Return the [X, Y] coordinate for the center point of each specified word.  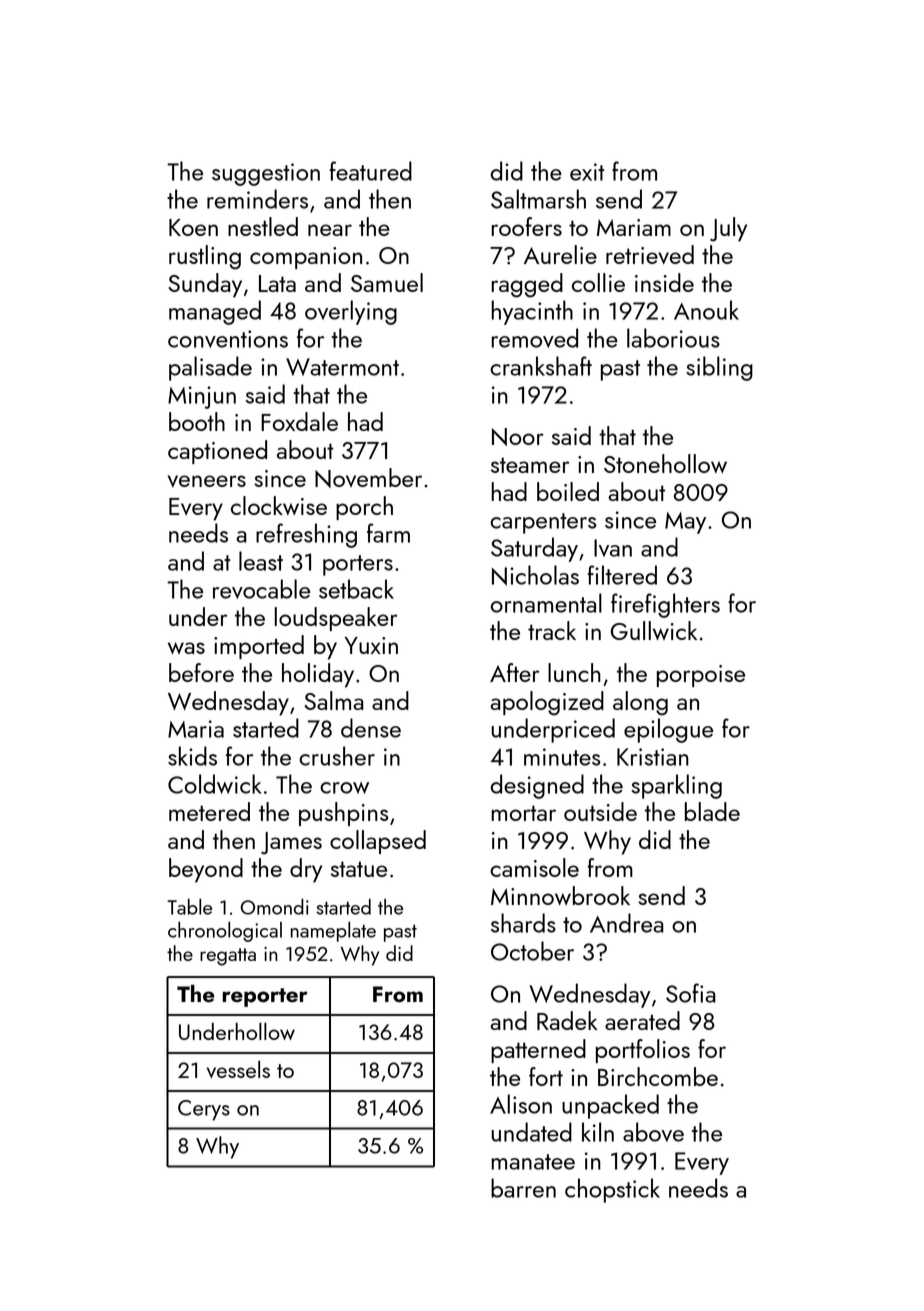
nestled [263, 226]
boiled [568, 491]
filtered [622, 575]
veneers [207, 481]
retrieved [650, 254]
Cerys [204, 1110]
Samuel [387, 282]
